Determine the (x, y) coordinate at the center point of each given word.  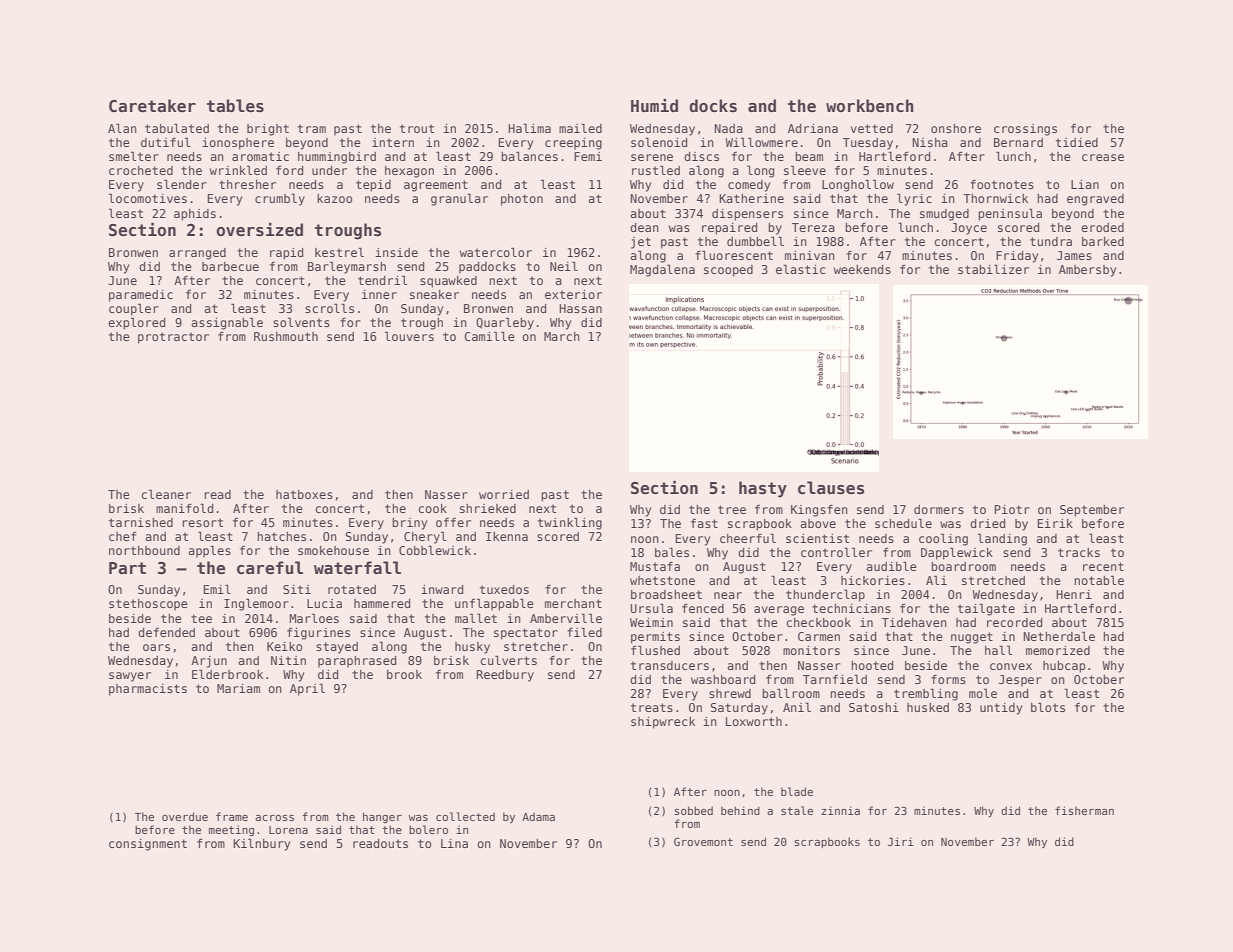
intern (393, 142)
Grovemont (703, 841)
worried (504, 494)
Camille (489, 336)
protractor (173, 338)
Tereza (813, 227)
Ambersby (1087, 271)
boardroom (963, 566)
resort (202, 522)
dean (644, 227)
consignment (148, 845)
